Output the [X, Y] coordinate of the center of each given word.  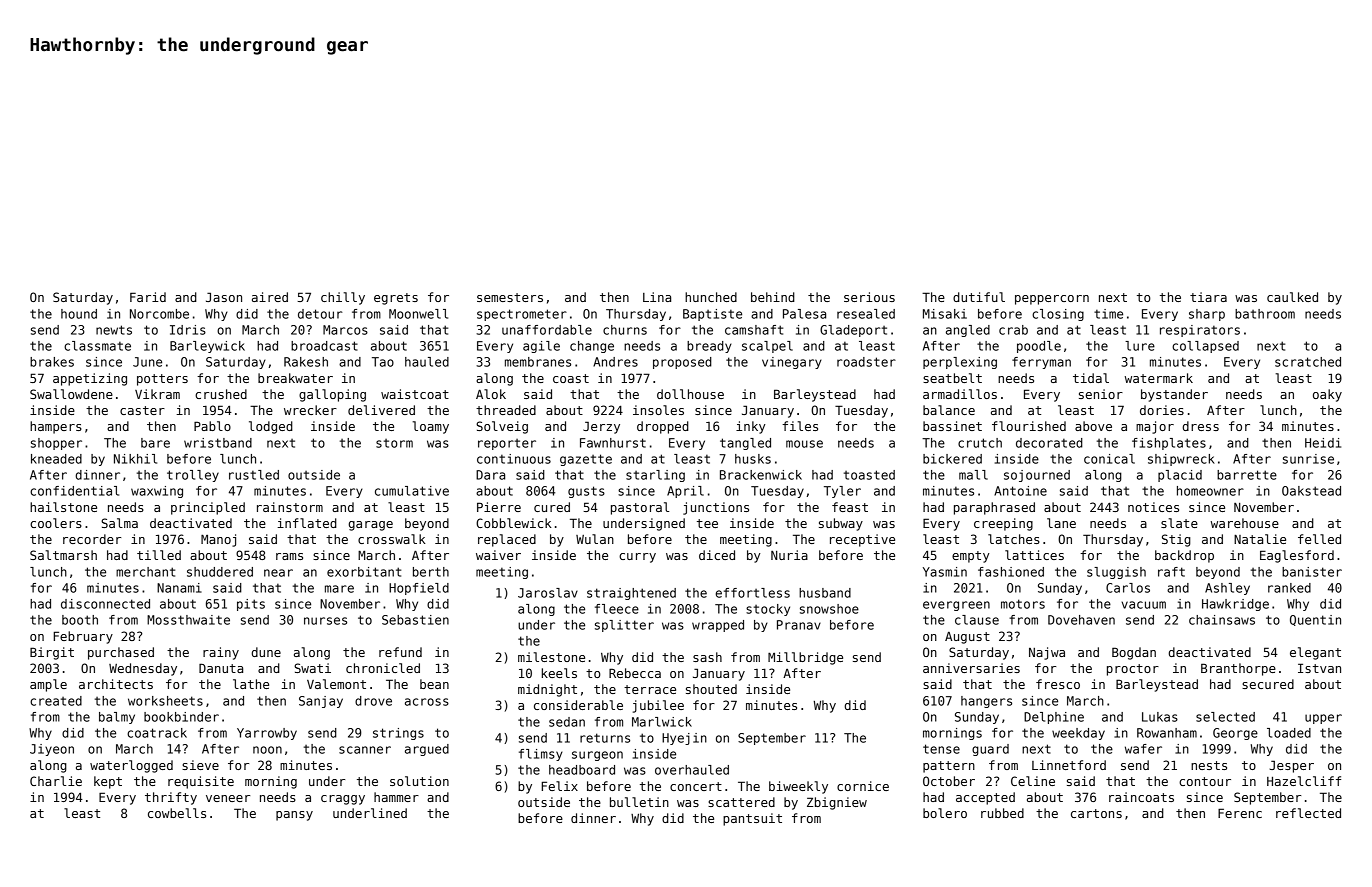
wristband [218, 443]
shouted [711, 689]
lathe [251, 684]
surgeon [597, 756]
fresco [1058, 684]
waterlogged [131, 766]
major [1155, 427]
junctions [716, 508]
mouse [804, 444]
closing [1058, 315]
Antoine [1020, 491]
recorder [92, 539]
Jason [224, 297]
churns [625, 330]
